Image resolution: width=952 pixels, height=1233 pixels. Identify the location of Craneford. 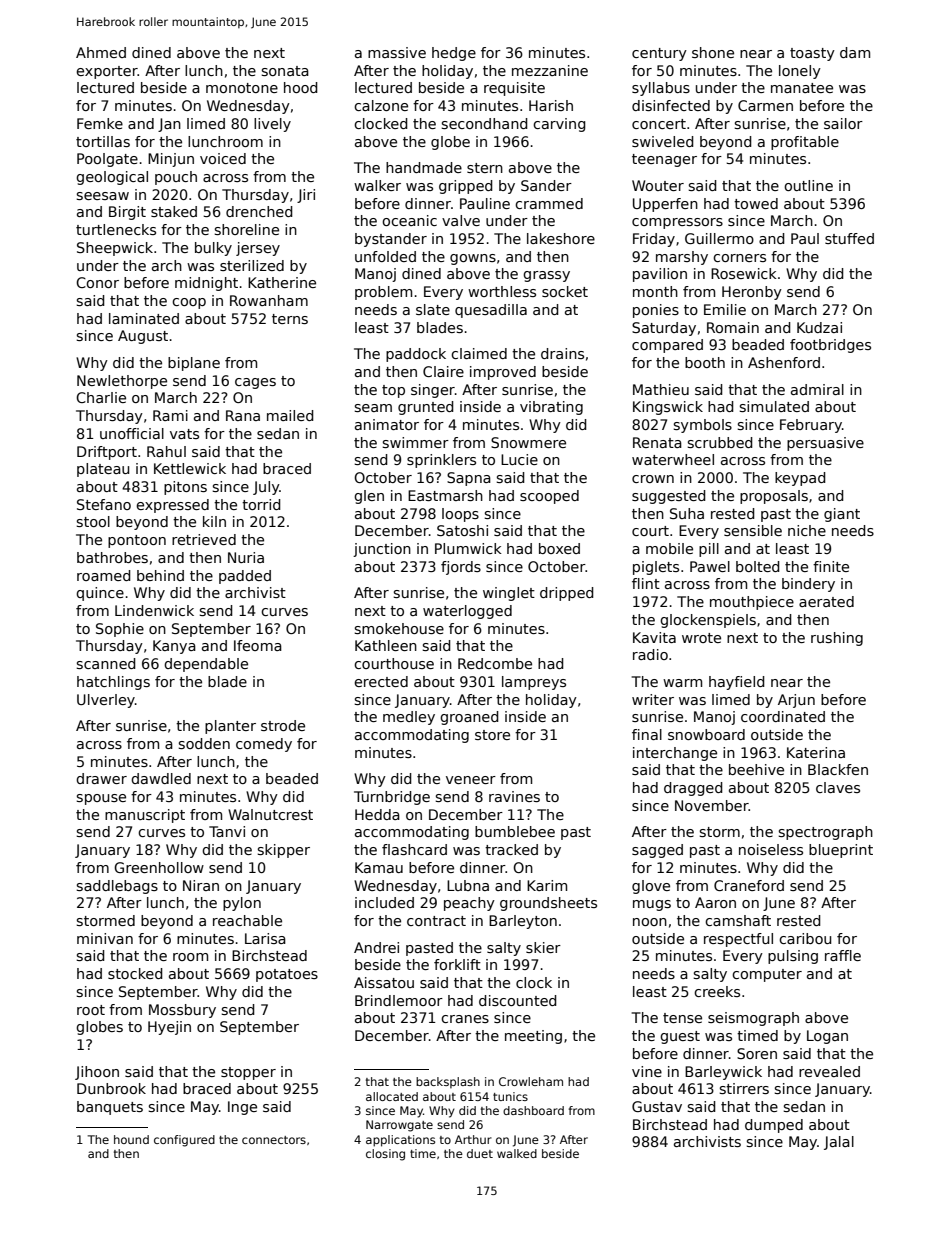
(749, 885).
